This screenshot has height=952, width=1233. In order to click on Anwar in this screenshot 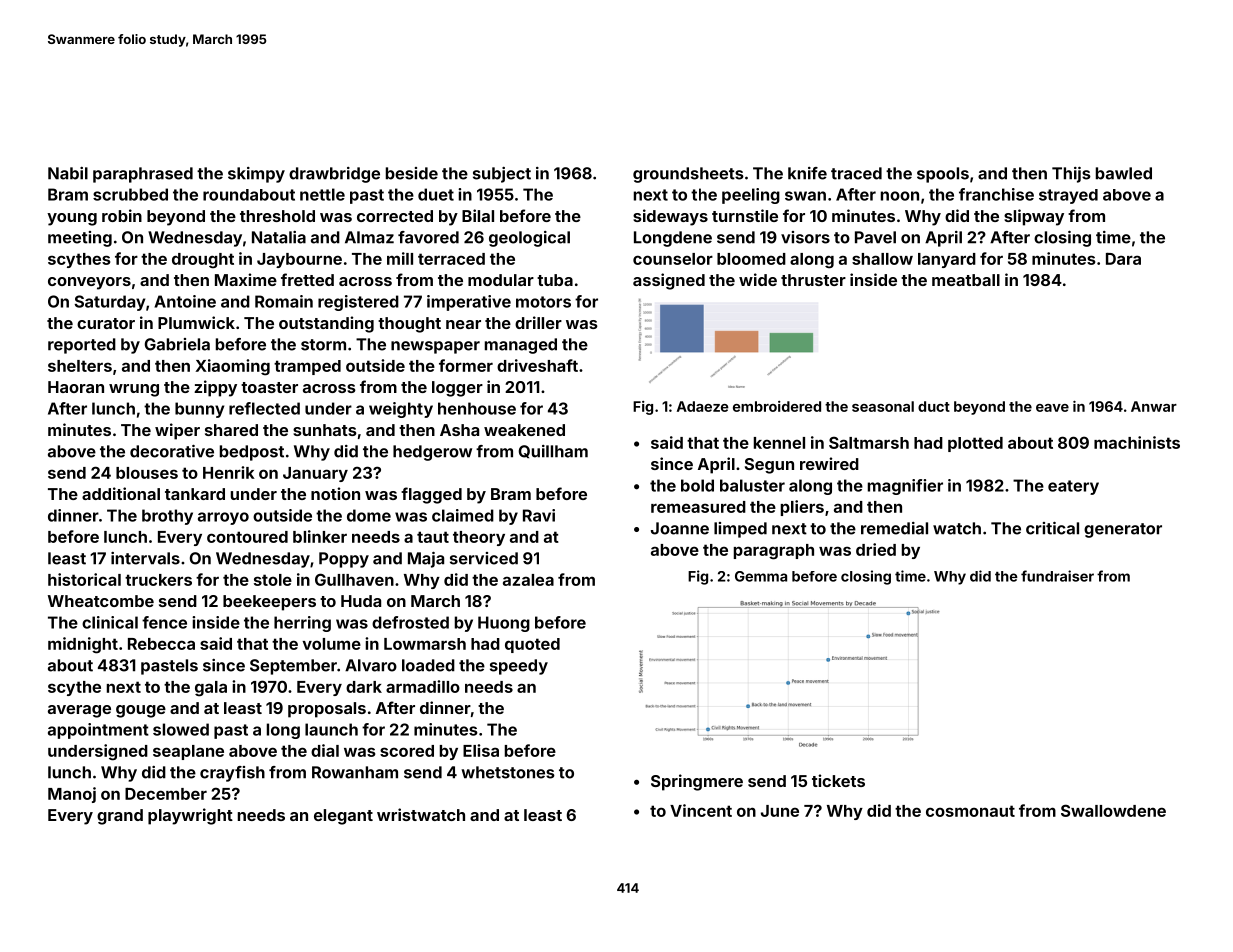, I will do `click(1154, 406)`.
